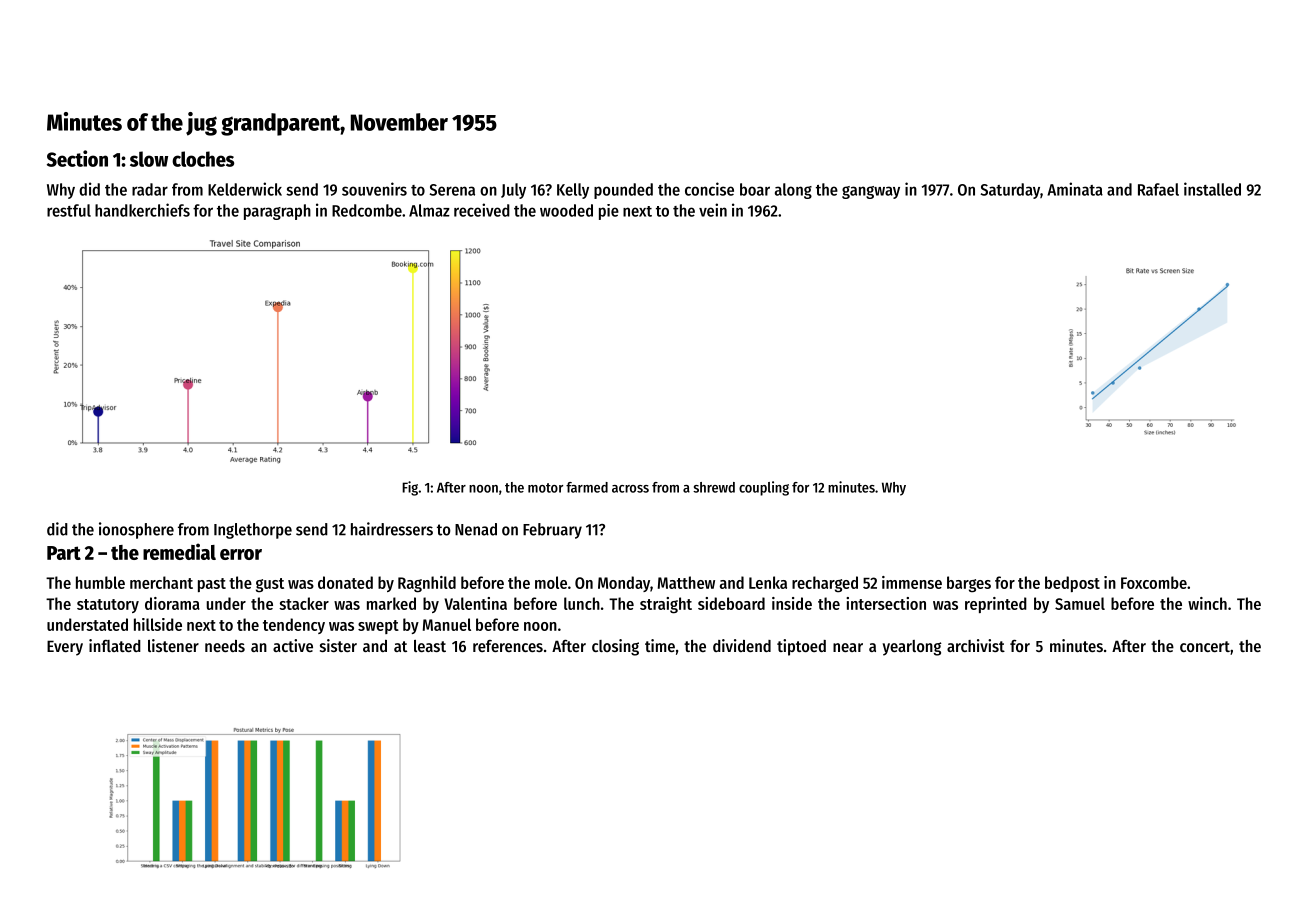  What do you see at coordinates (253, 531) in the screenshot?
I see `Inglethorpe` at bounding box center [253, 531].
